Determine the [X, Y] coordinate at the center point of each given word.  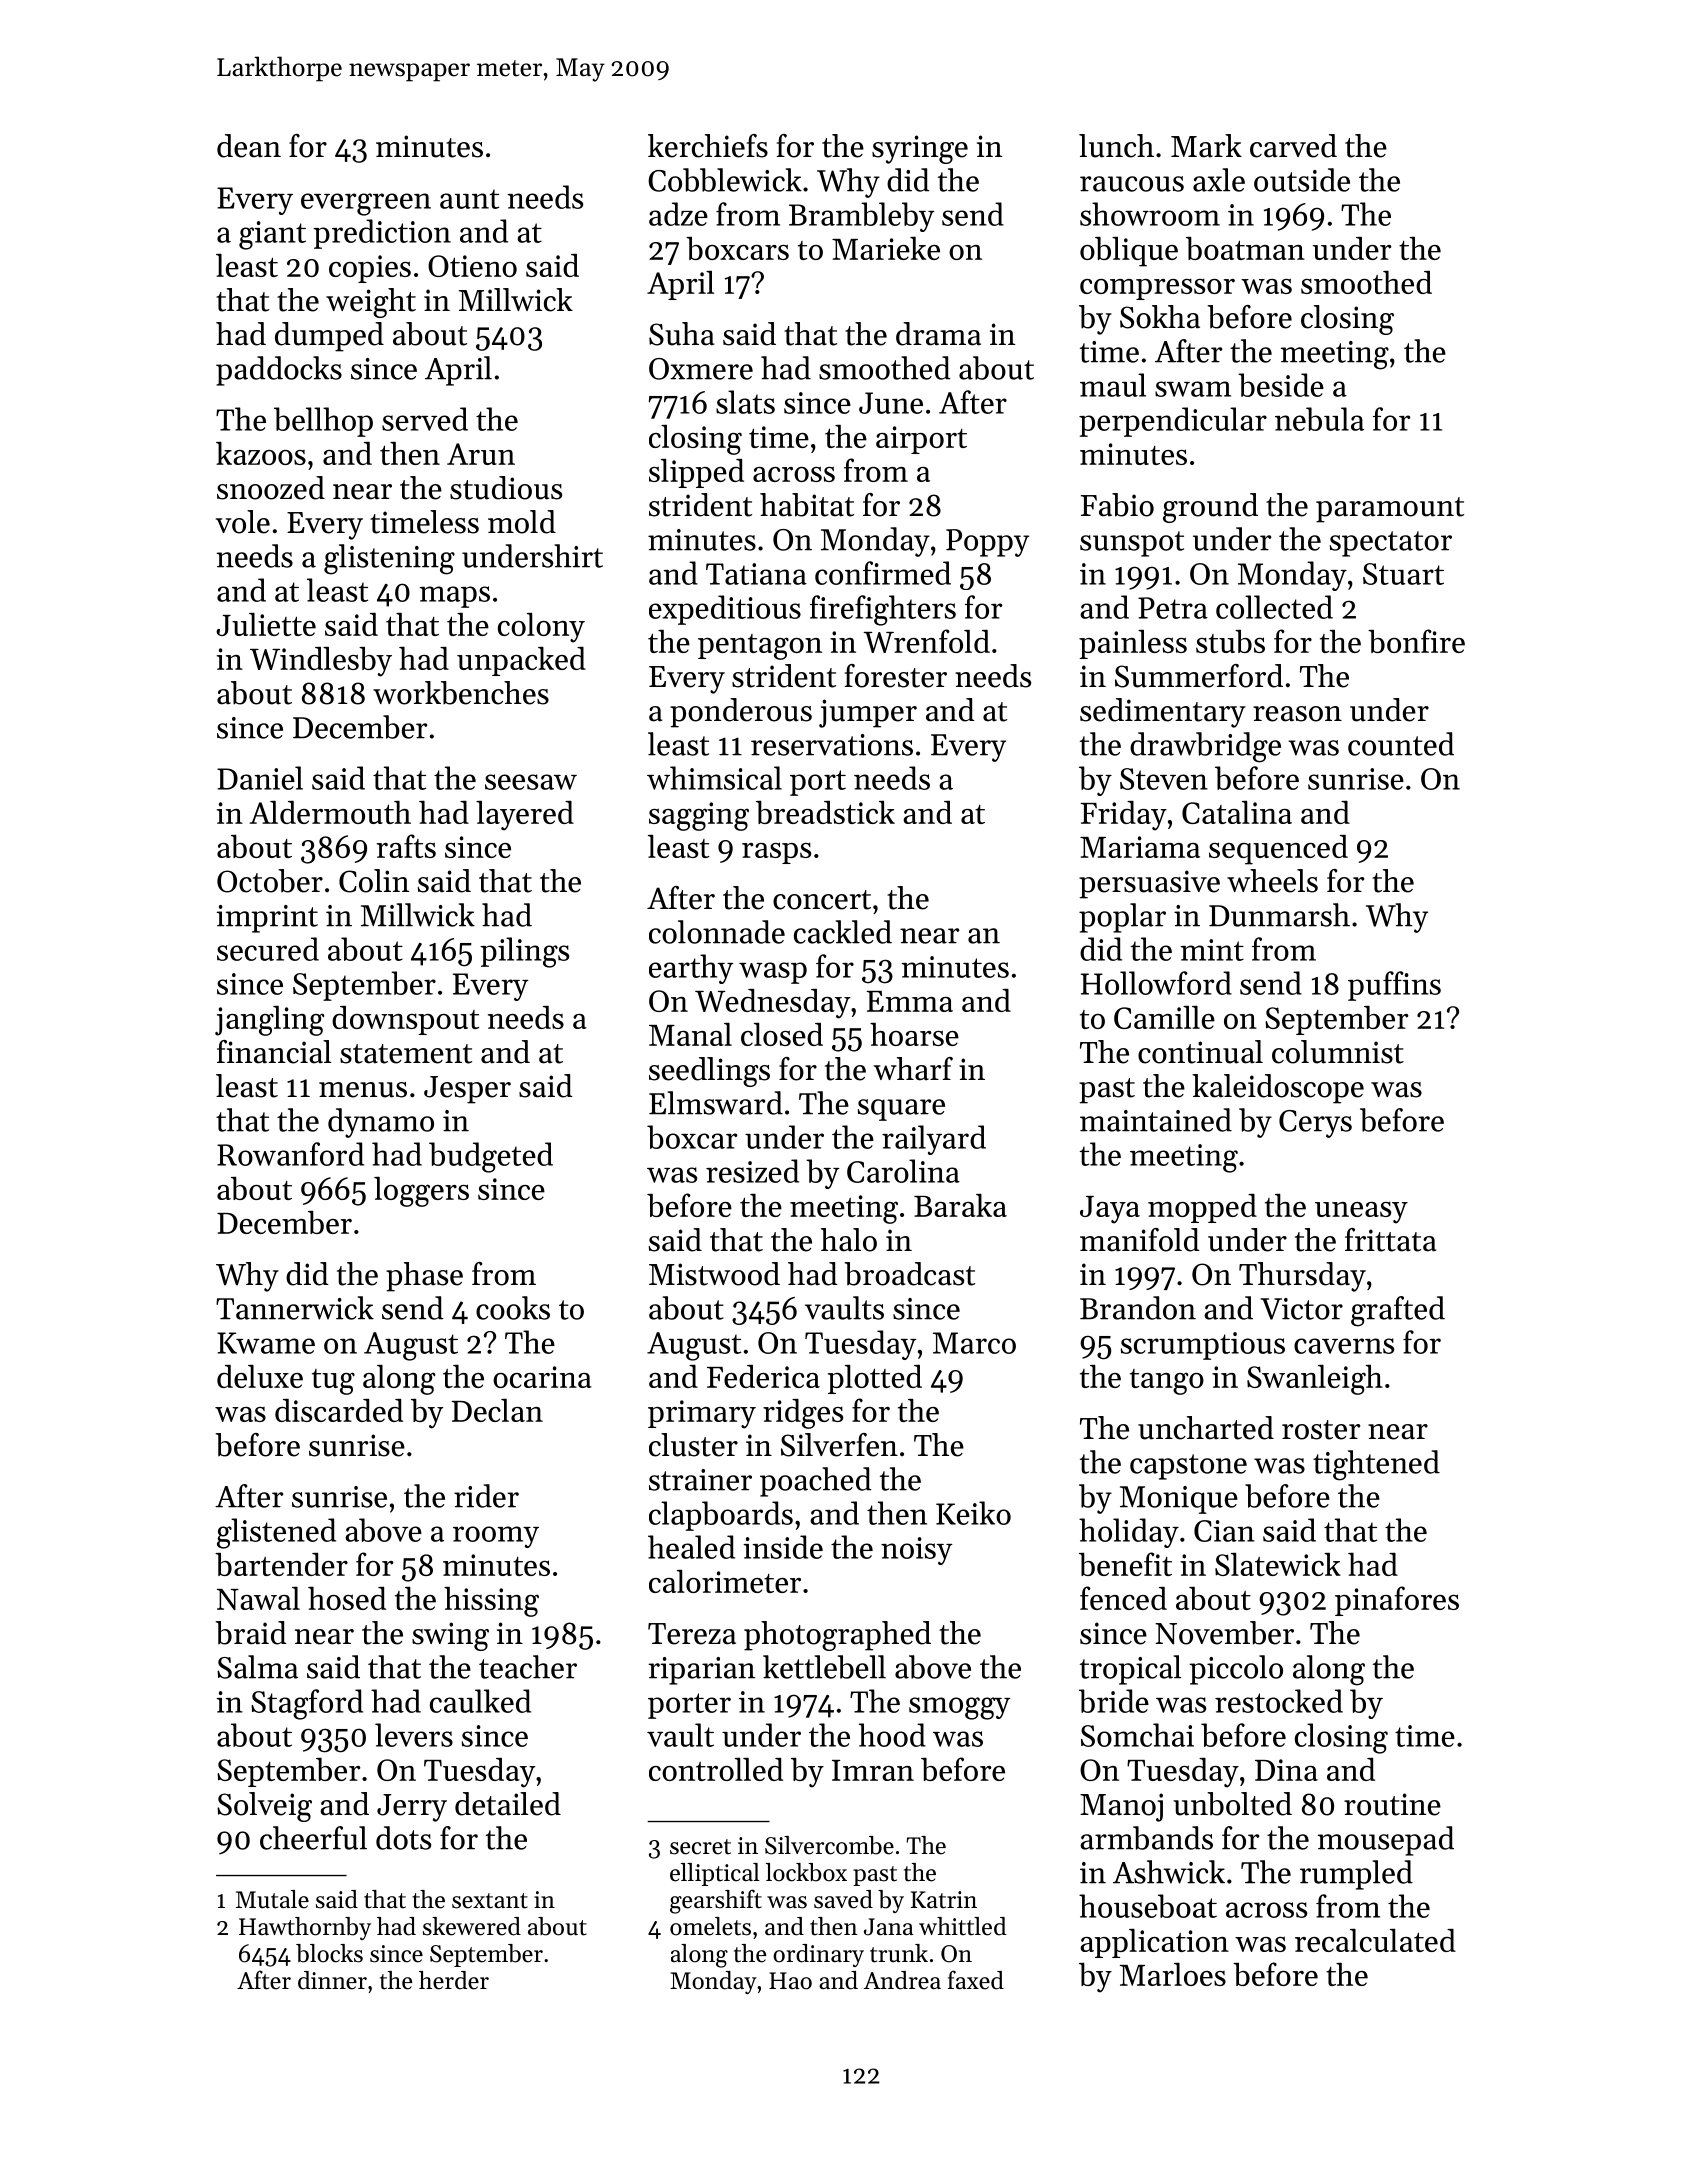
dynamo [381, 1123]
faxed [976, 1980]
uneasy [1361, 1213]
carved [1293, 146]
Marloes [1173, 1974]
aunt [469, 199]
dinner [332, 1980]
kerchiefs [708, 146]
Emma [909, 1001]
